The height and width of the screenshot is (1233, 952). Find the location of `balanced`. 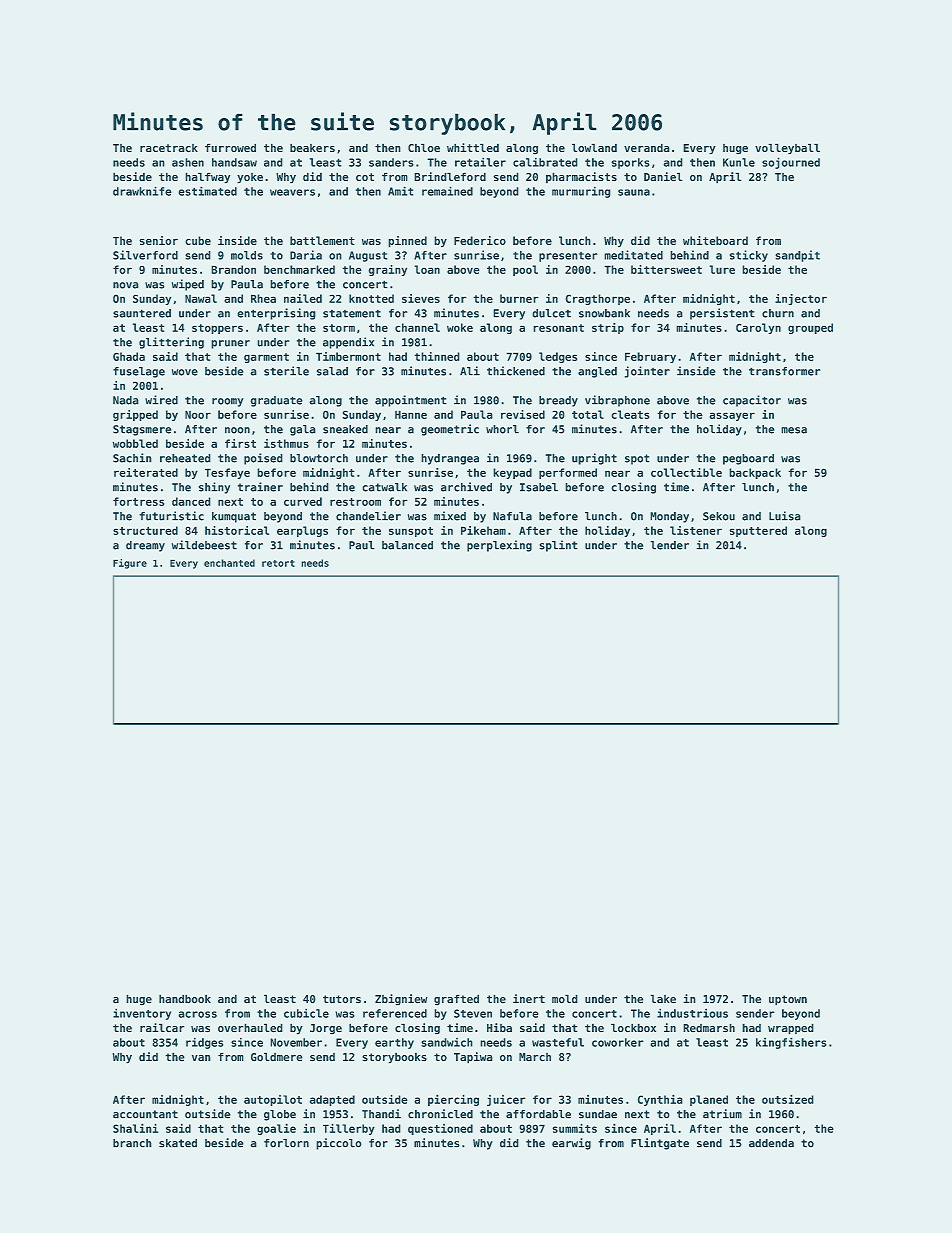

balanced is located at coordinates (407, 545).
